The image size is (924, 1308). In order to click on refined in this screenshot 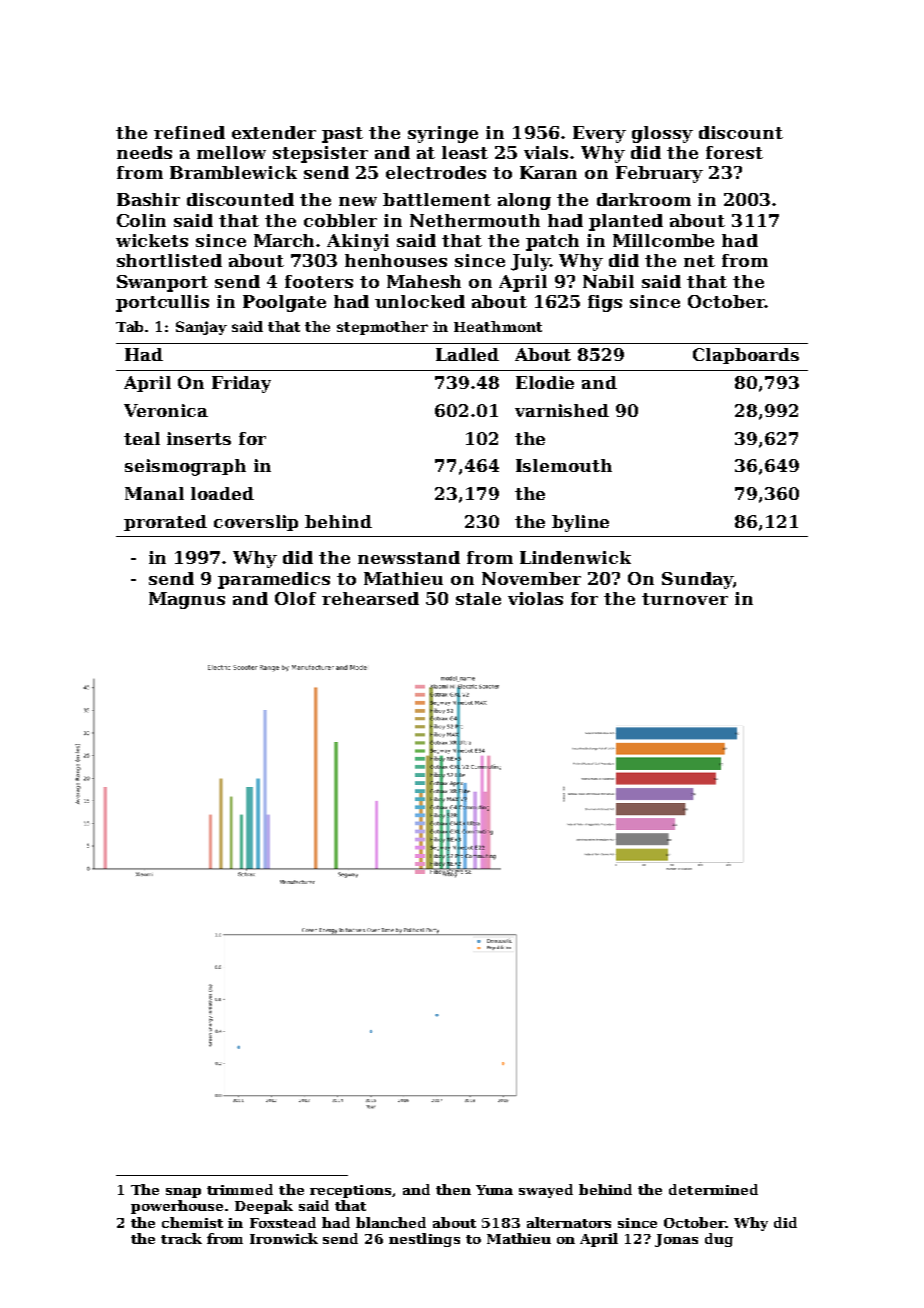, I will do `click(189, 132)`.
